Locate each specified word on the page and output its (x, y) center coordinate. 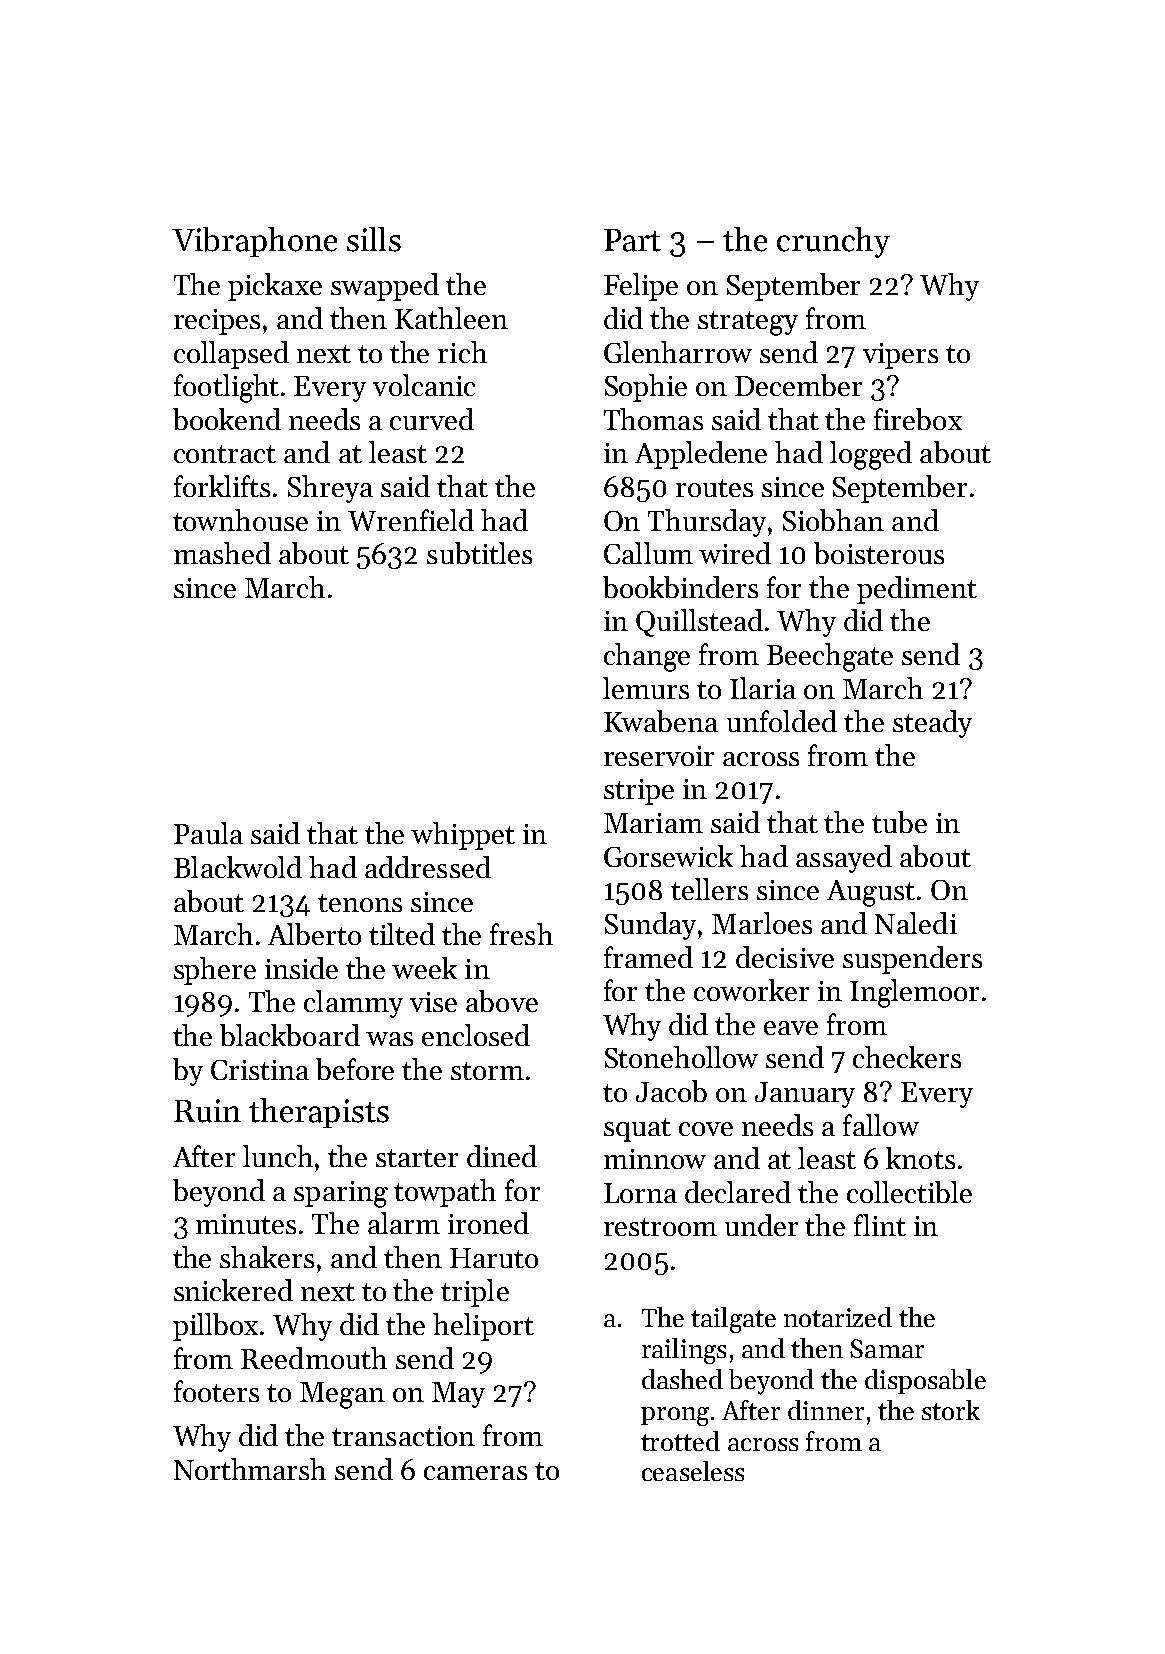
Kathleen (451, 318)
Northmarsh (250, 1469)
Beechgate (830, 657)
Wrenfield (411, 520)
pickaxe (275, 287)
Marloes (762, 923)
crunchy (833, 242)
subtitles (479, 553)
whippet (463, 836)
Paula (208, 833)
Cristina (260, 1070)
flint (880, 1225)
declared (738, 1192)
